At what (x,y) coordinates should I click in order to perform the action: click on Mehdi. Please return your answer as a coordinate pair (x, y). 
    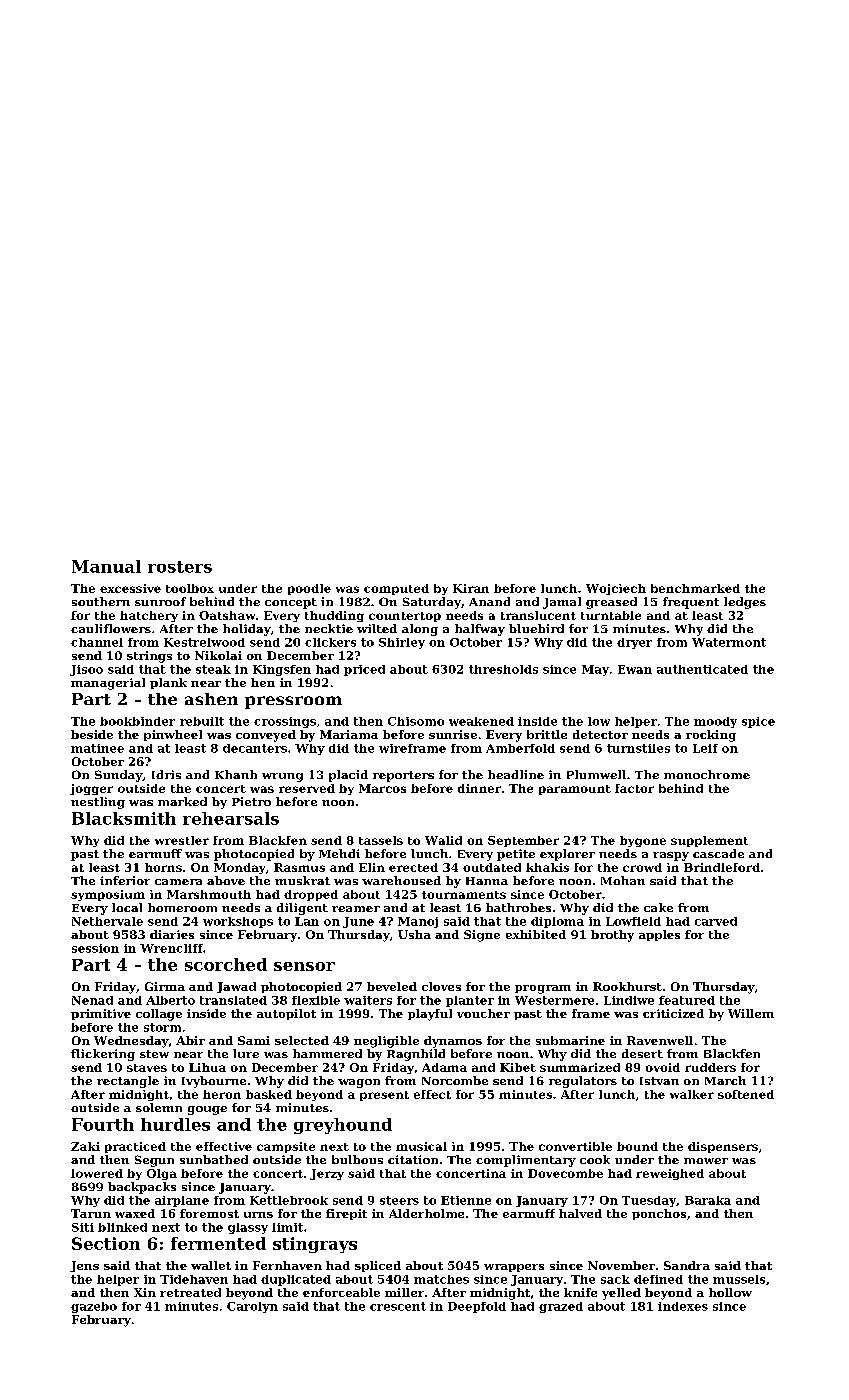
    Looking at the image, I should click on (339, 853).
